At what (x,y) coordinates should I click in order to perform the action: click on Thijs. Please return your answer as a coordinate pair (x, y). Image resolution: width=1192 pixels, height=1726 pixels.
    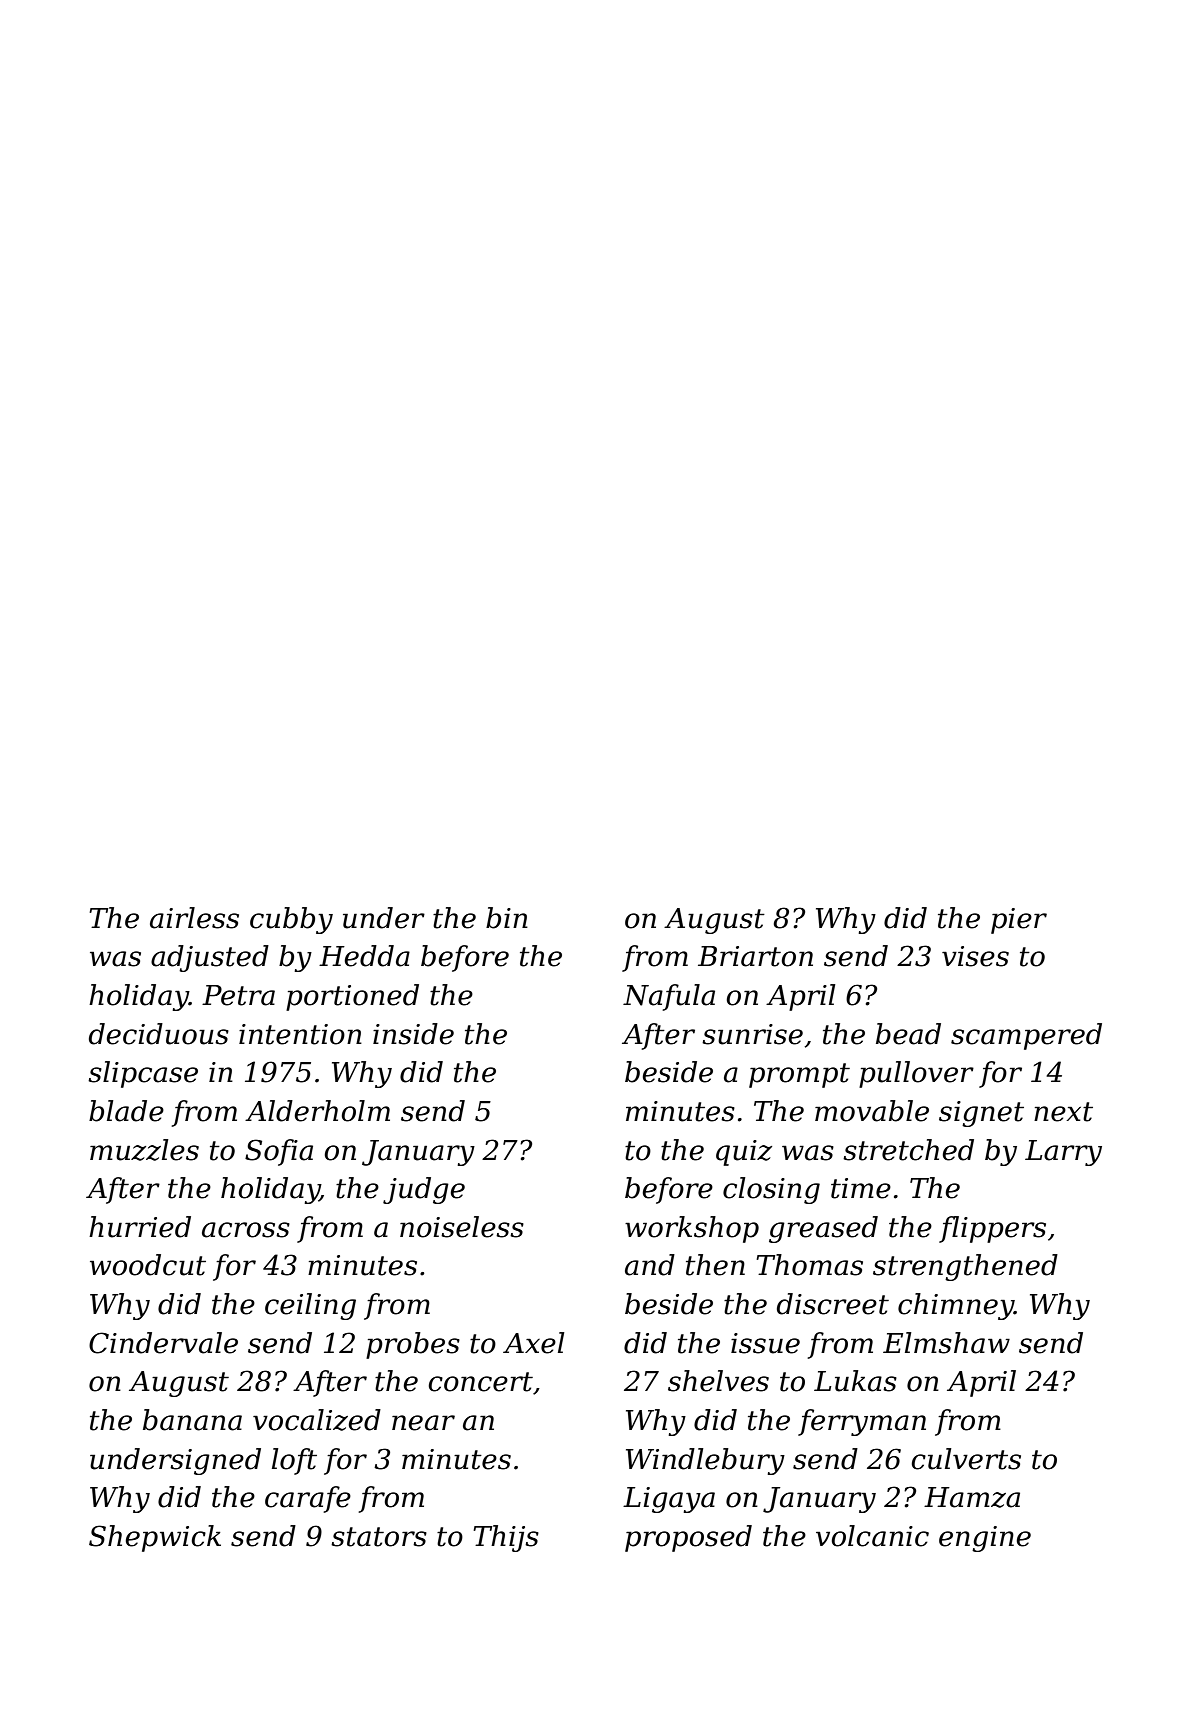
    Looking at the image, I should click on (506, 1538).
